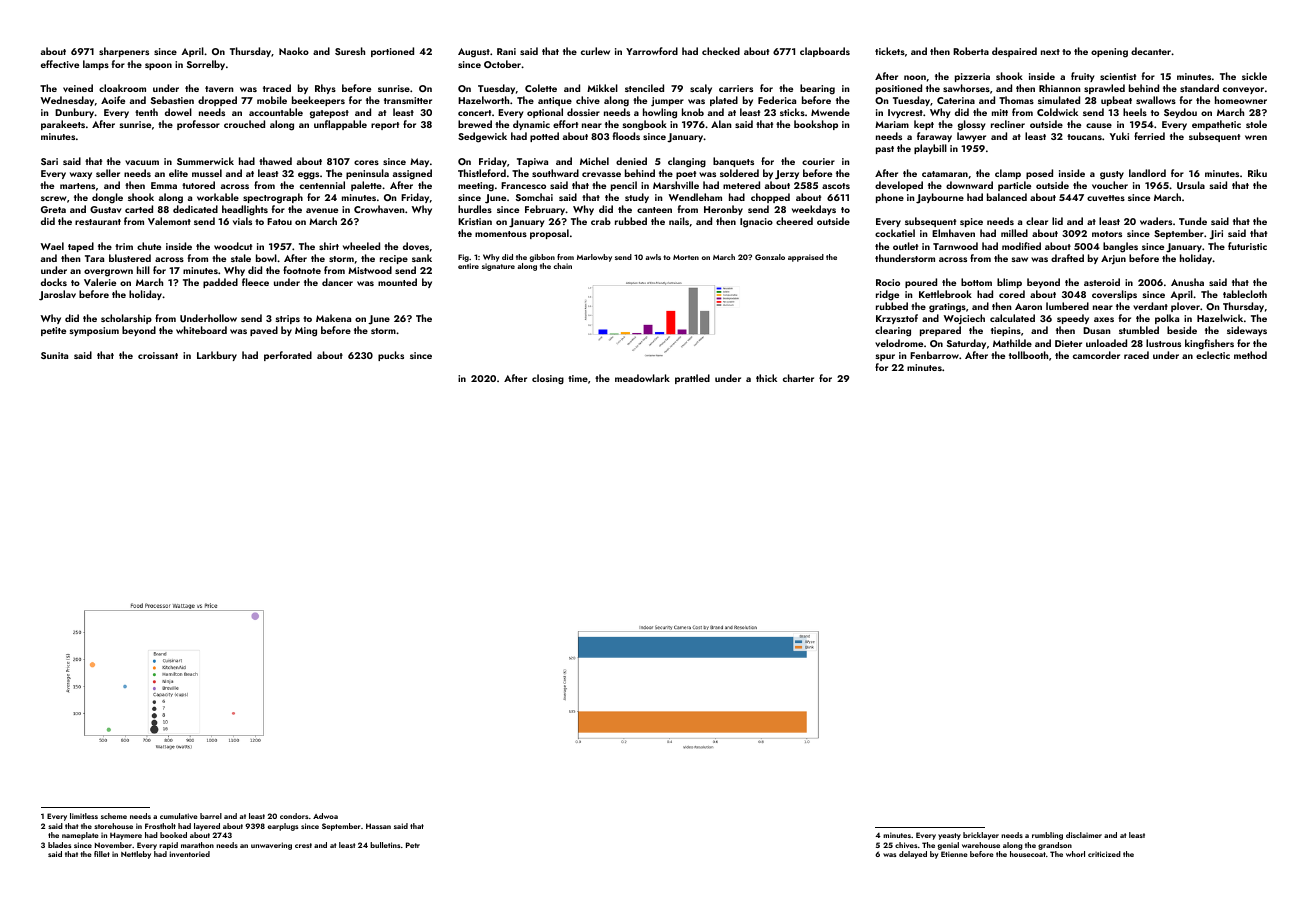  I want to click on sharpeners, so click(124, 52).
